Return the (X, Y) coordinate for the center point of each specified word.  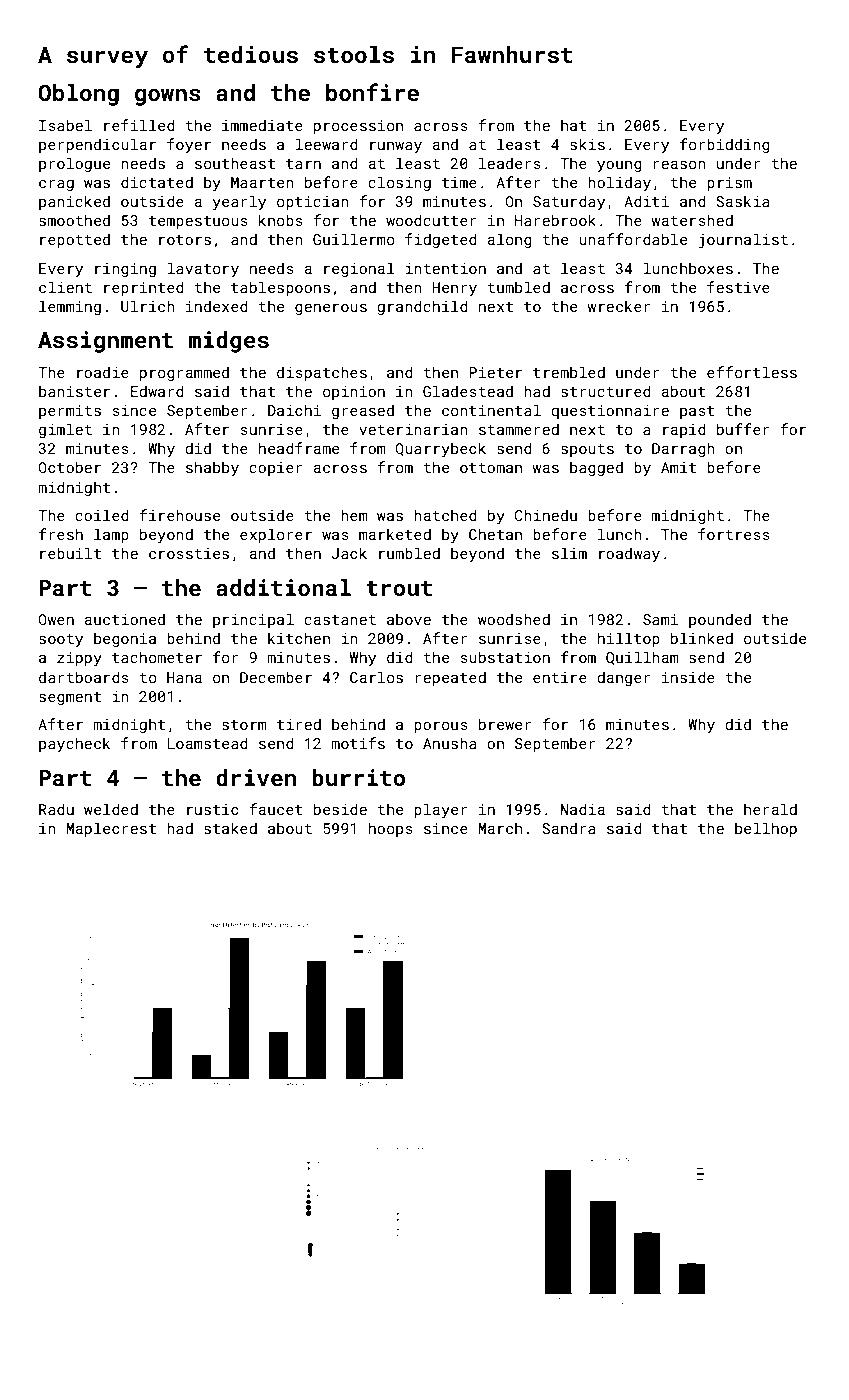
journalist (743, 241)
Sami (660, 619)
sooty (61, 640)
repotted (75, 240)
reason (679, 165)
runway (396, 147)
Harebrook (555, 220)
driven (256, 777)
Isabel (65, 125)
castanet (340, 620)
